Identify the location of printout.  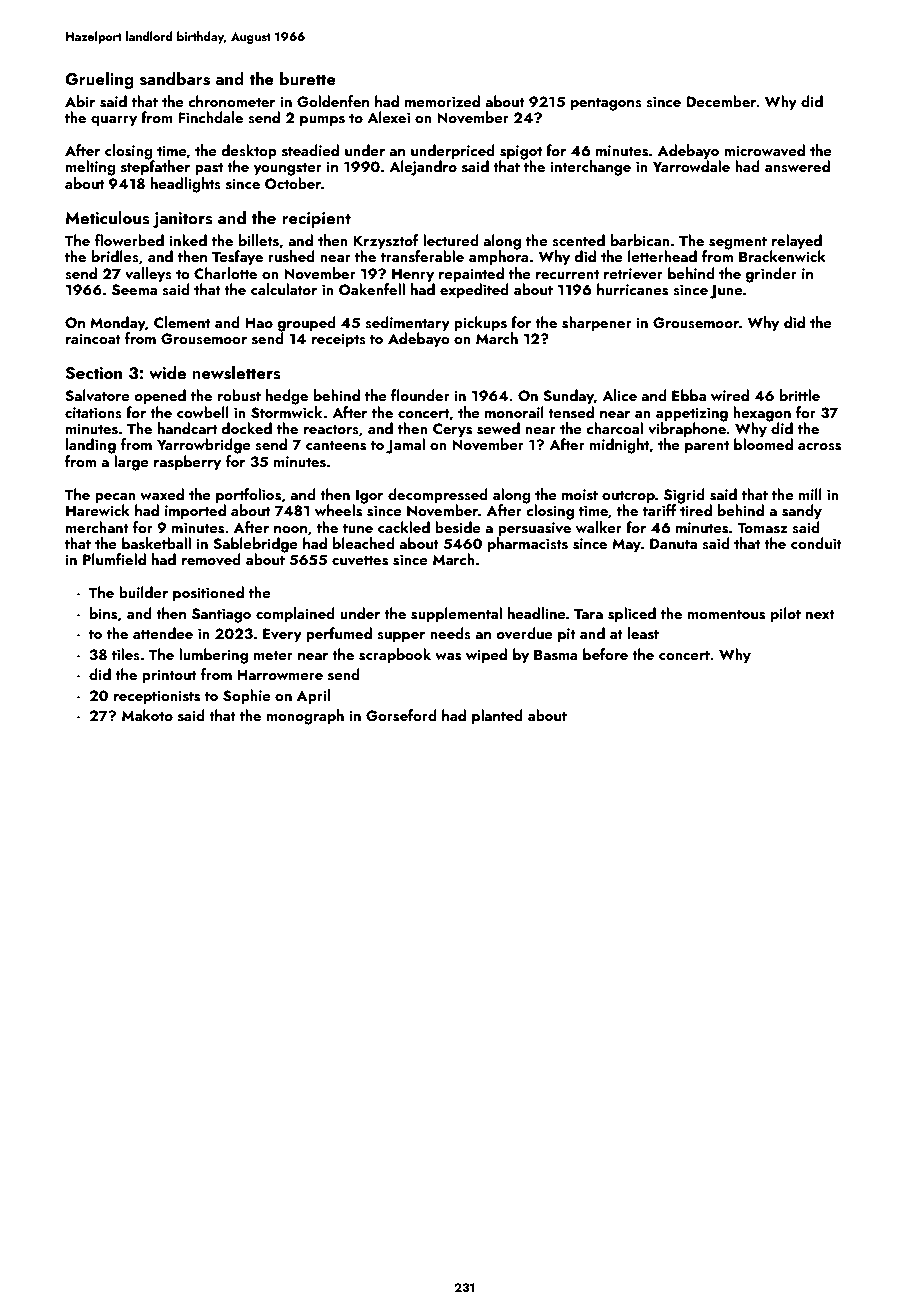
(169, 676).
